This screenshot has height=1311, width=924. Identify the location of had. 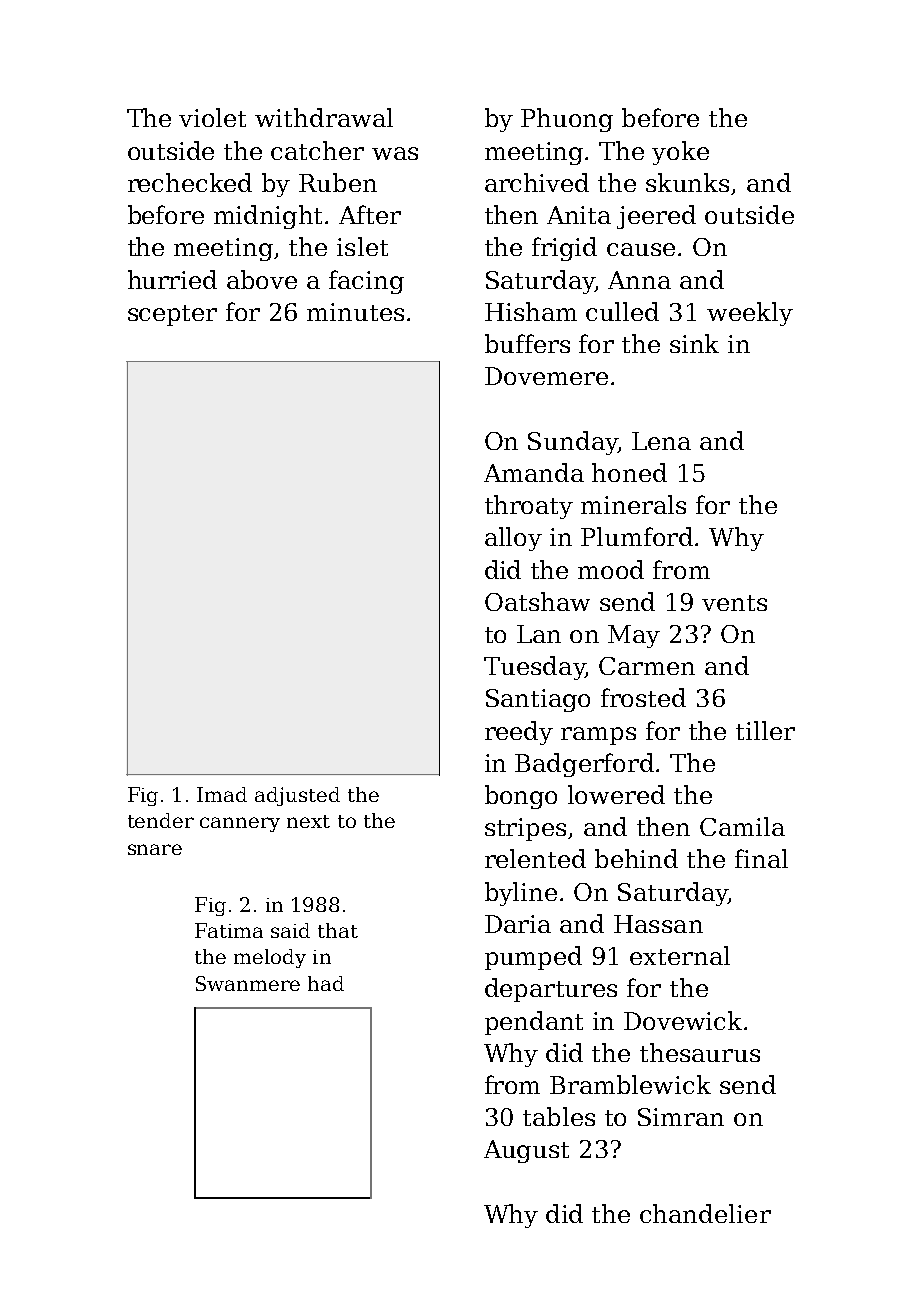
(326, 983).
